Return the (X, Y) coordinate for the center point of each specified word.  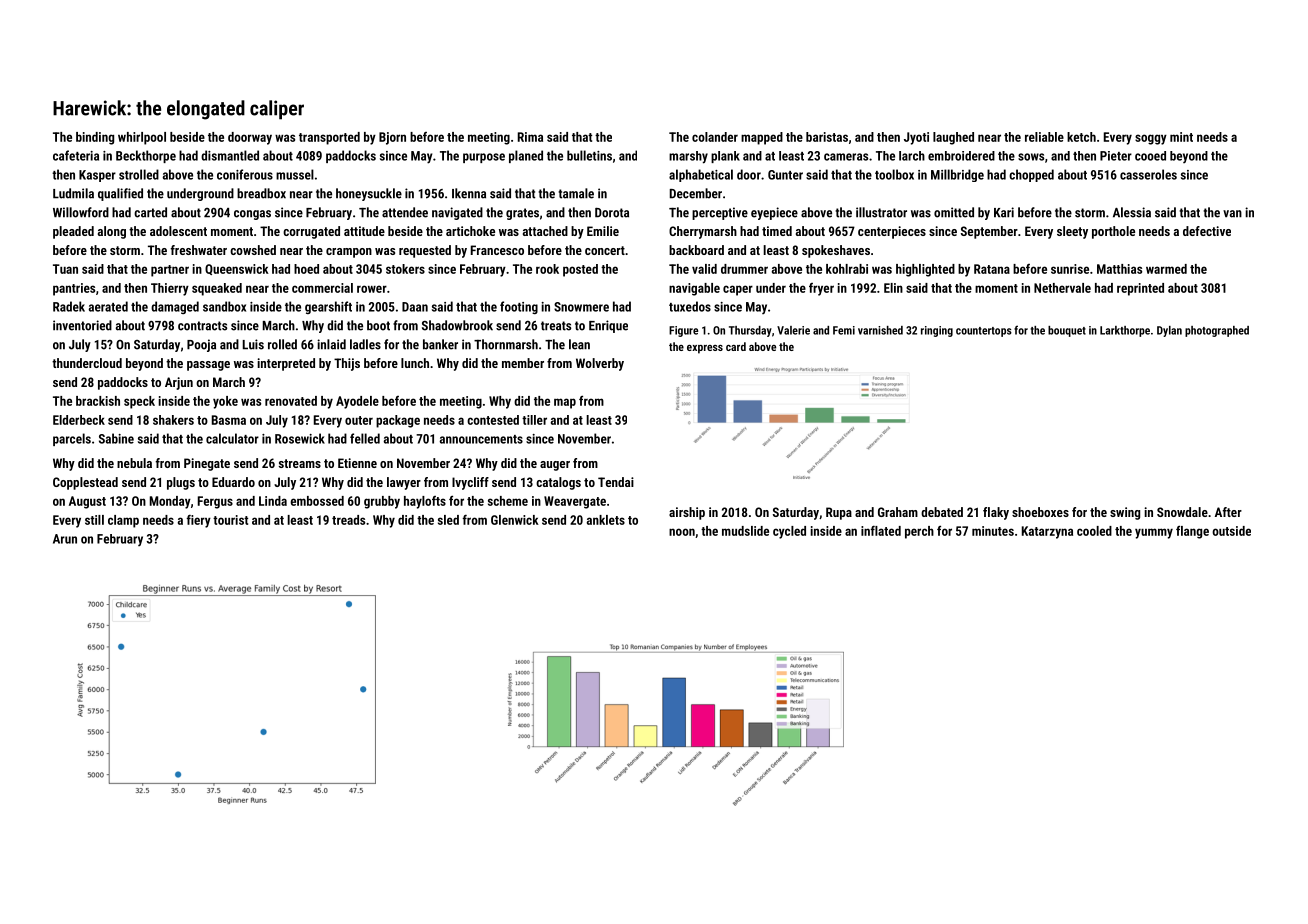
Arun (65, 539)
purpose (484, 158)
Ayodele (357, 402)
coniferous (245, 174)
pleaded (73, 232)
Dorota (612, 212)
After (1228, 512)
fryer (821, 289)
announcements (481, 439)
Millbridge (957, 175)
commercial (322, 288)
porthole (1113, 232)
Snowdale (1182, 512)
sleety (1072, 232)
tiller (534, 420)
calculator (232, 438)
